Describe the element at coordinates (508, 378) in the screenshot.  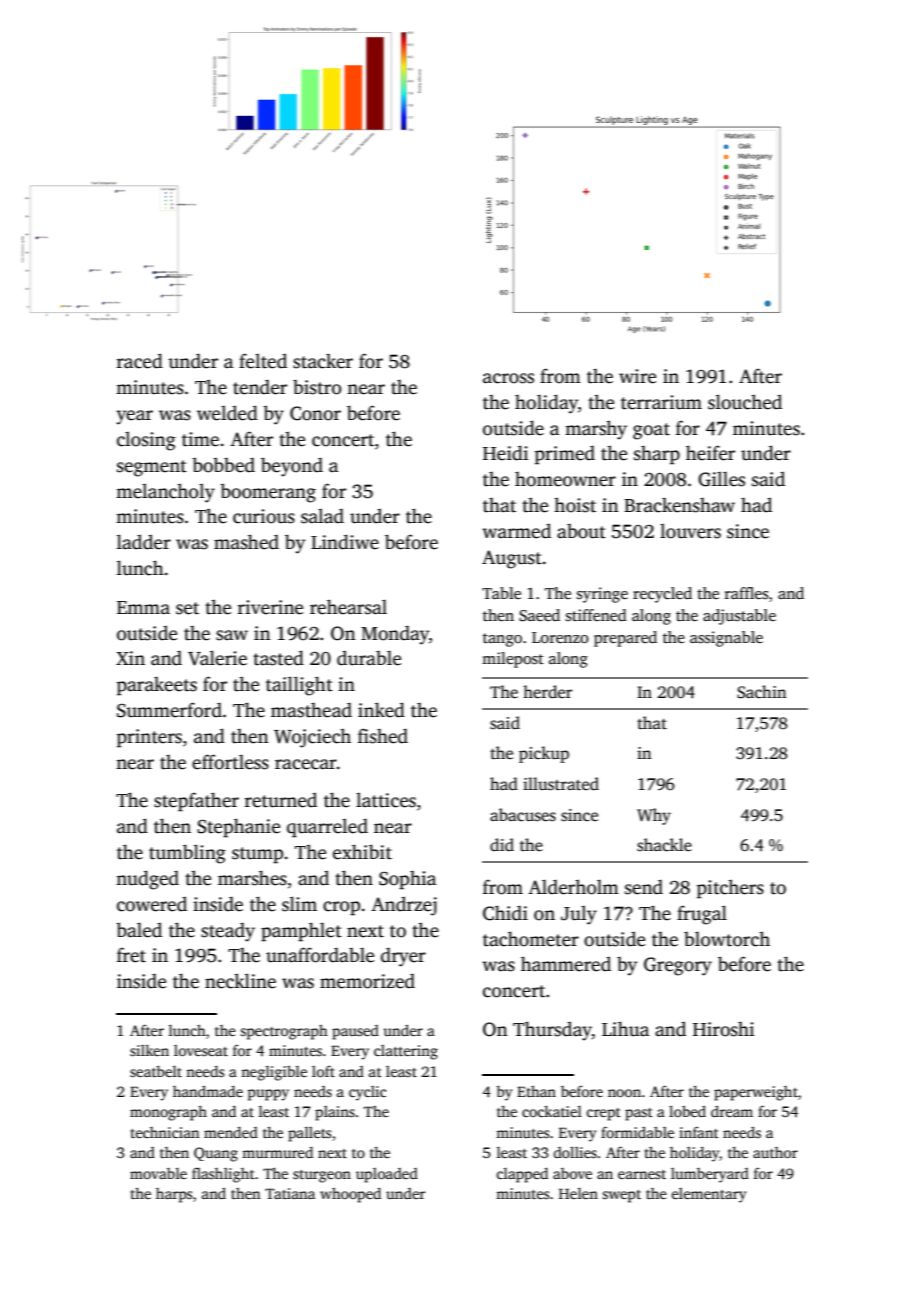
I see `across` at that location.
